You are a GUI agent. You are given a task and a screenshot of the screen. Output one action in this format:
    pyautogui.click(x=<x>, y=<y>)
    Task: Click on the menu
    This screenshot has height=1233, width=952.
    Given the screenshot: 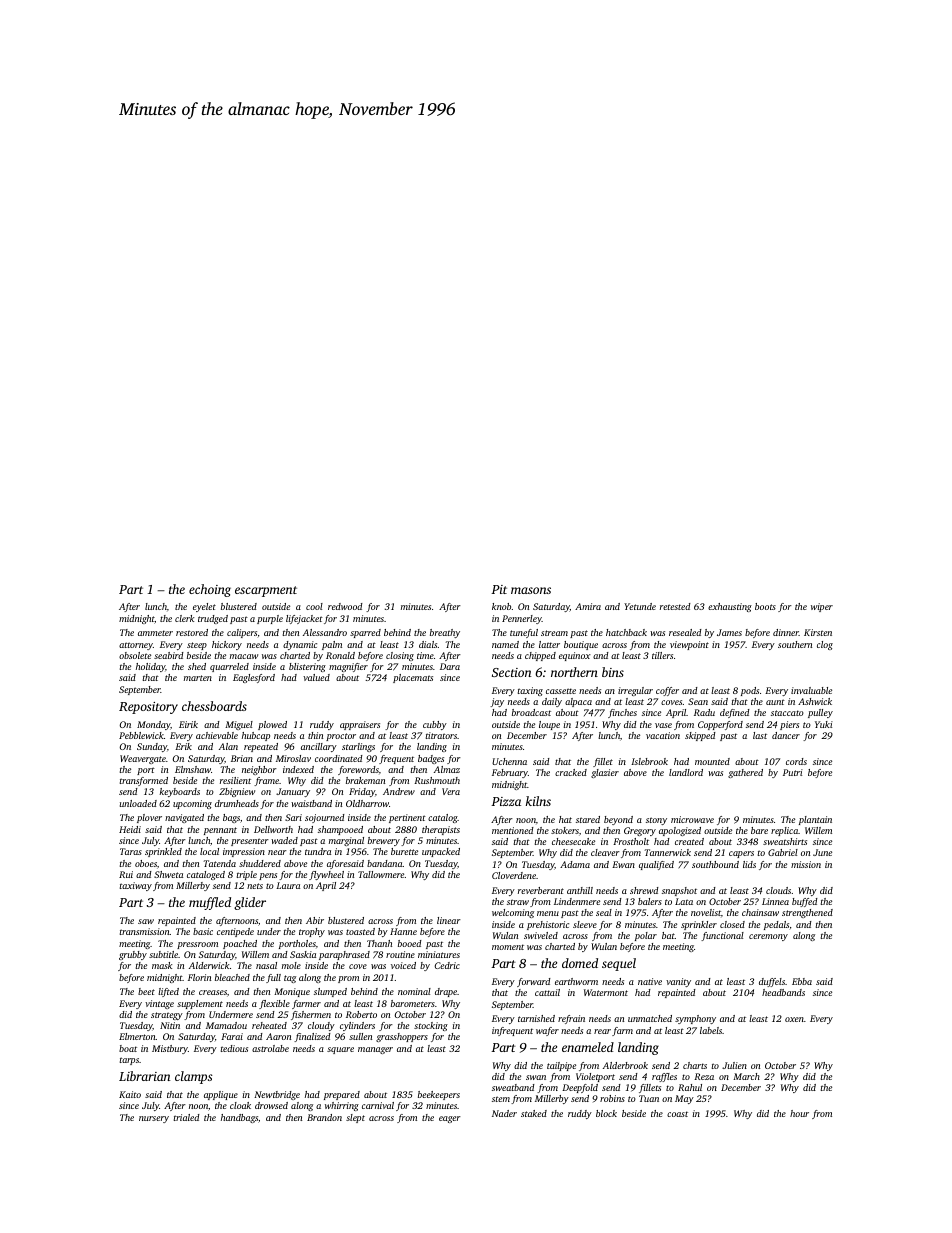 What is the action you would take?
    pyautogui.click(x=548, y=913)
